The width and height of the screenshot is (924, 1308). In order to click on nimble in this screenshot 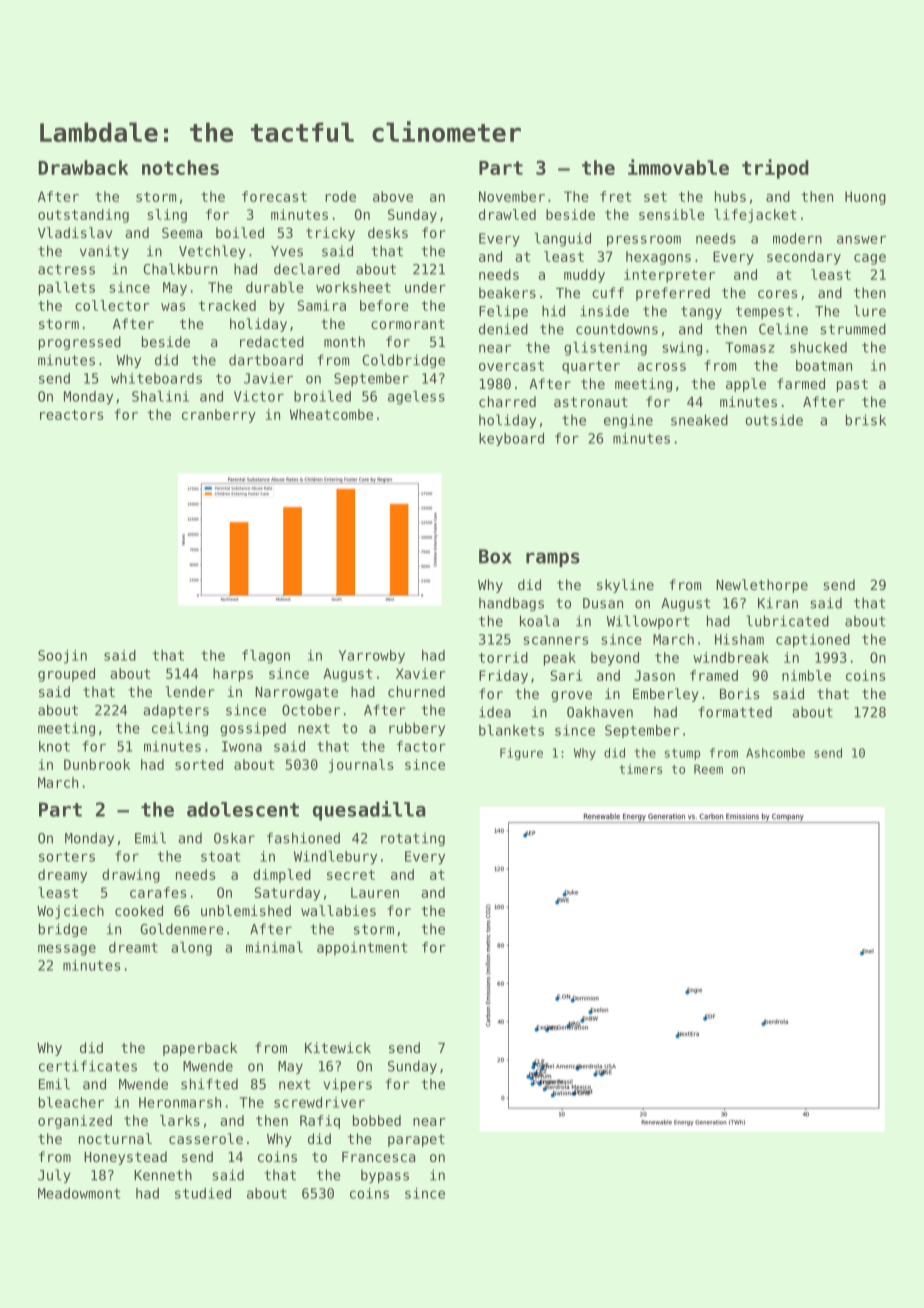, I will do `click(806, 675)`.
